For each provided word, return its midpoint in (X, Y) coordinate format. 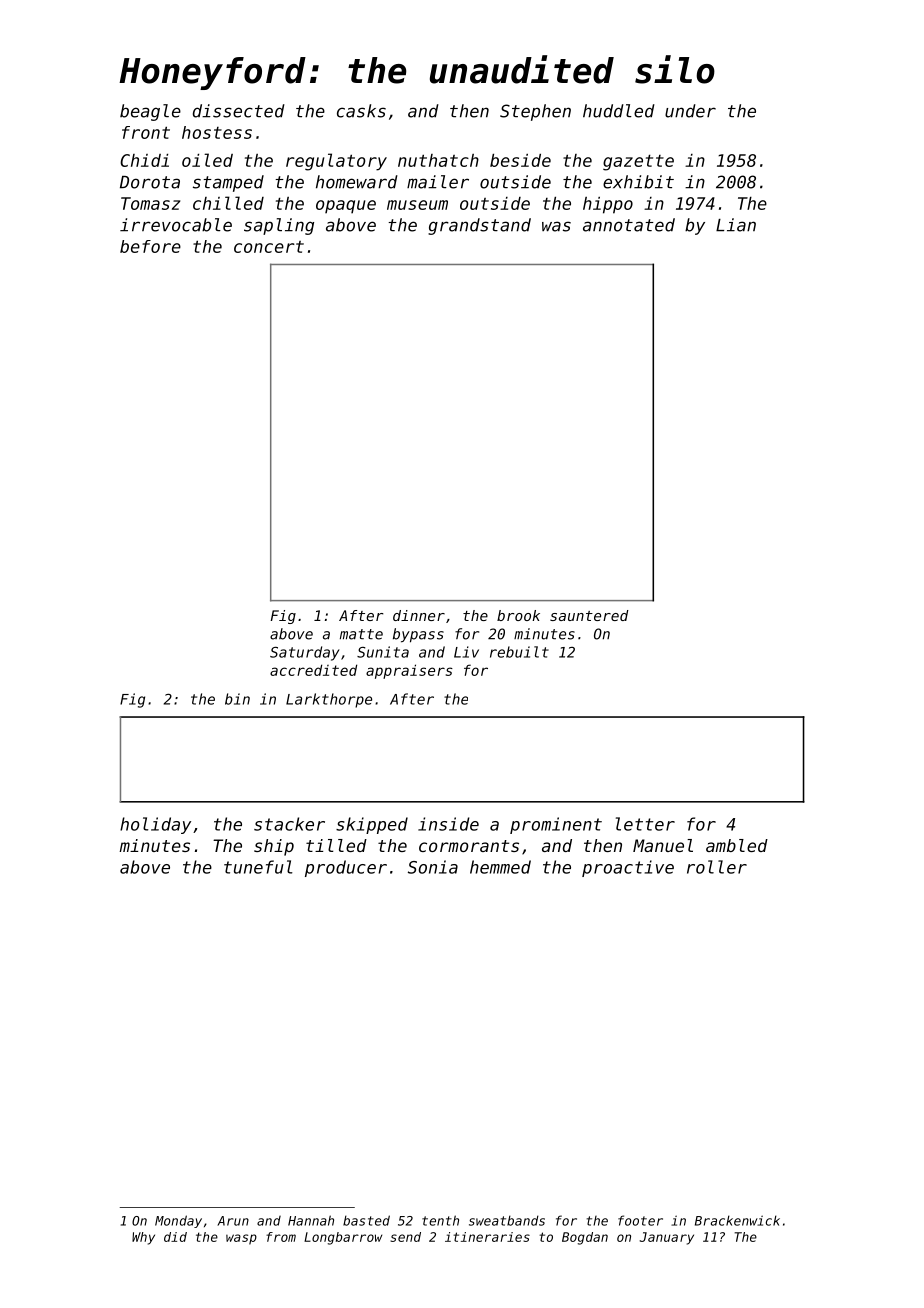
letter (645, 824)
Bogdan (585, 1238)
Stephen (535, 112)
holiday (155, 825)
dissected (239, 111)
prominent (556, 825)
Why (143, 1238)
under (690, 111)
